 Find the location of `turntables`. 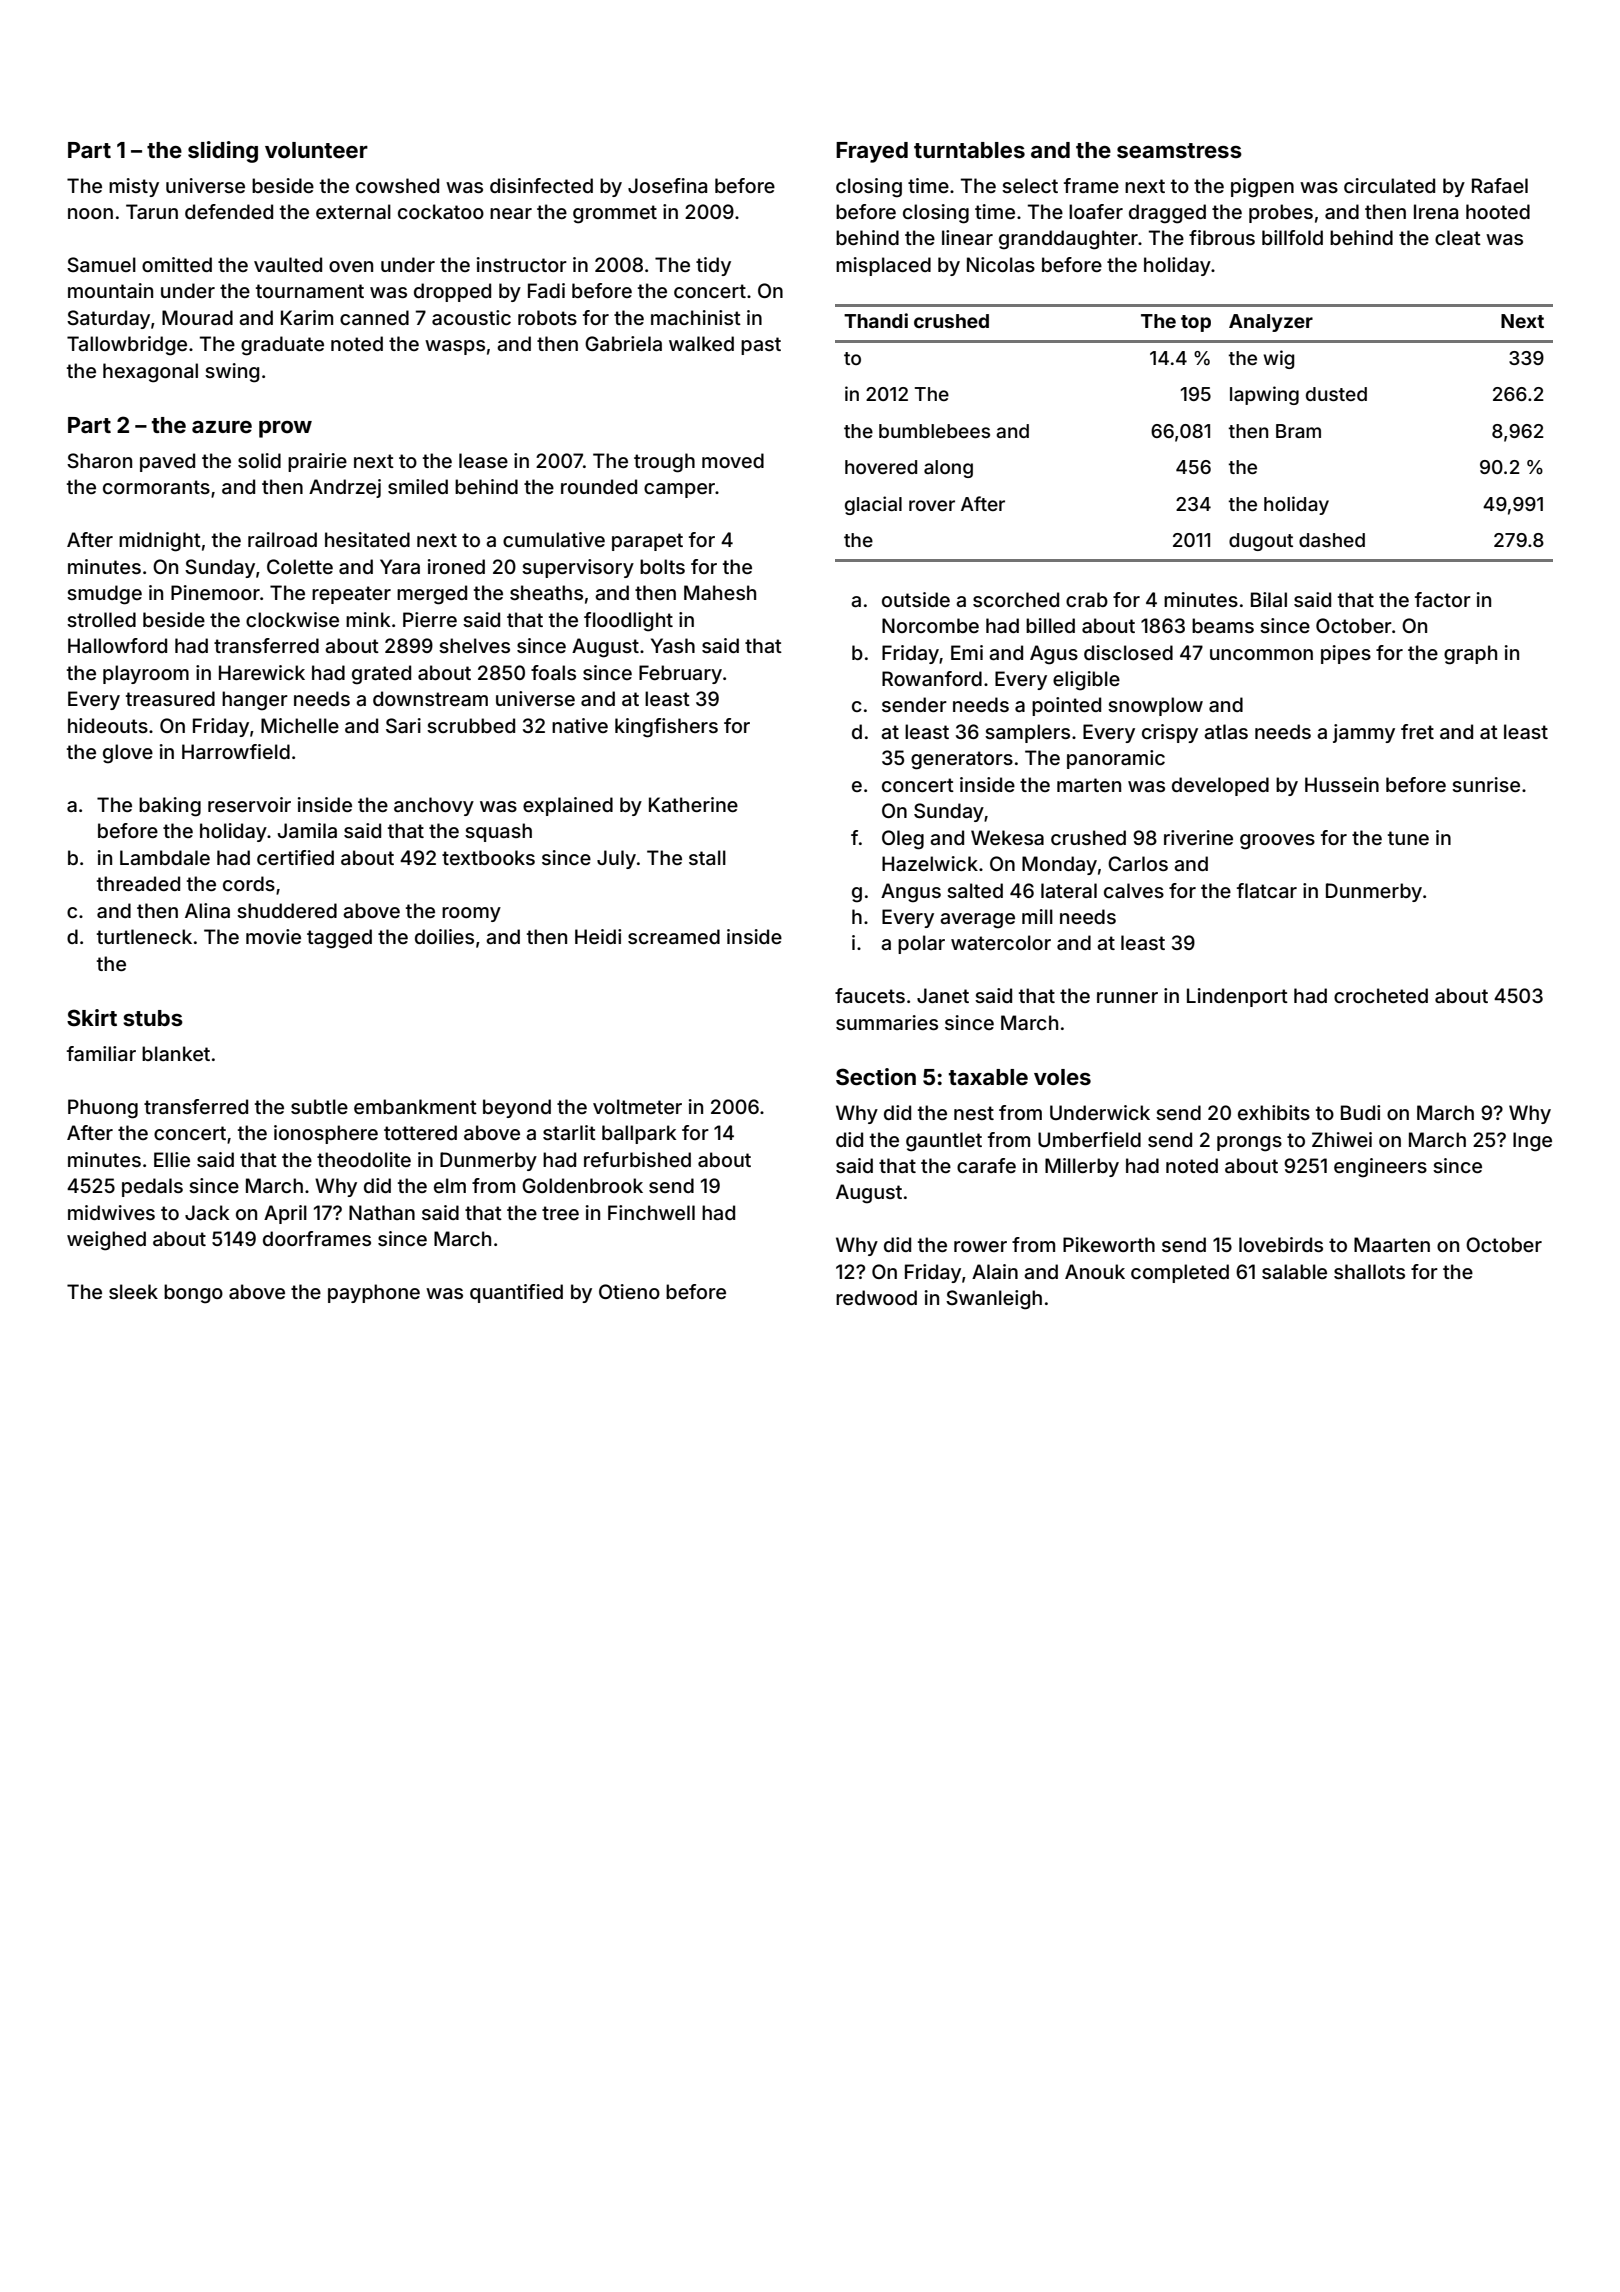

turntables is located at coordinates (969, 150).
